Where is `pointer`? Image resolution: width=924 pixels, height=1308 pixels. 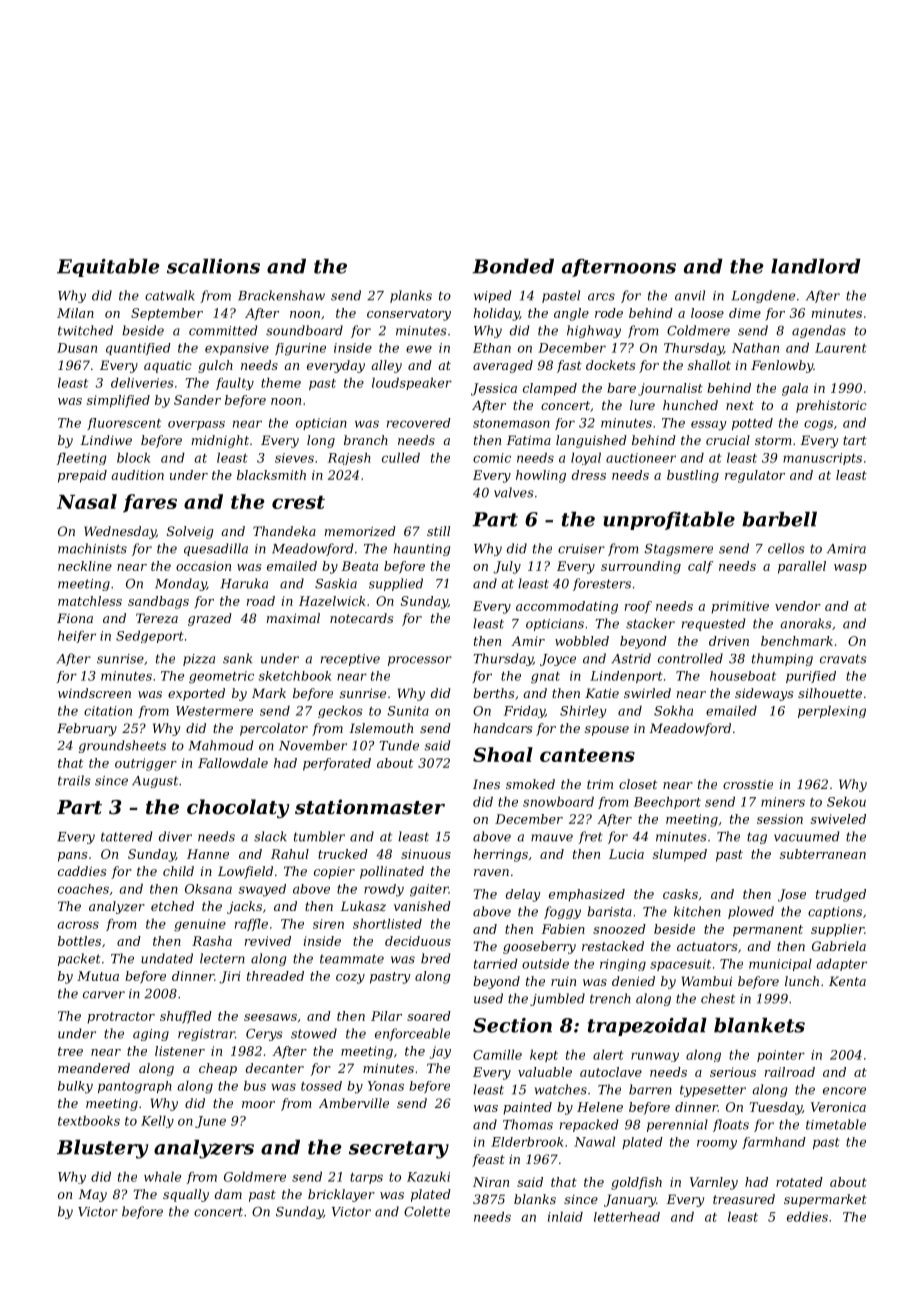 pointer is located at coordinates (781, 1056).
